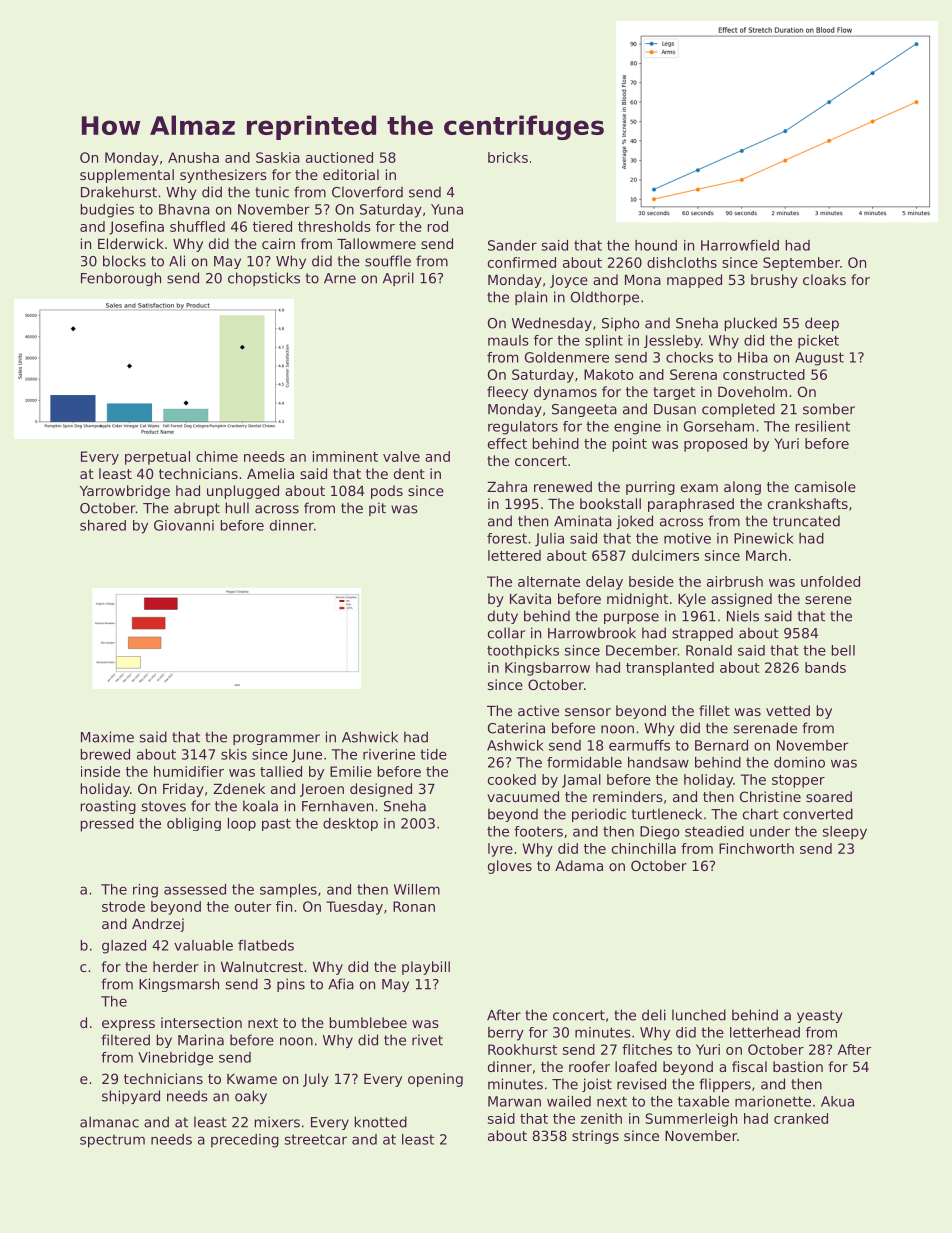  What do you see at coordinates (381, 790) in the page?
I see `designed` at bounding box center [381, 790].
